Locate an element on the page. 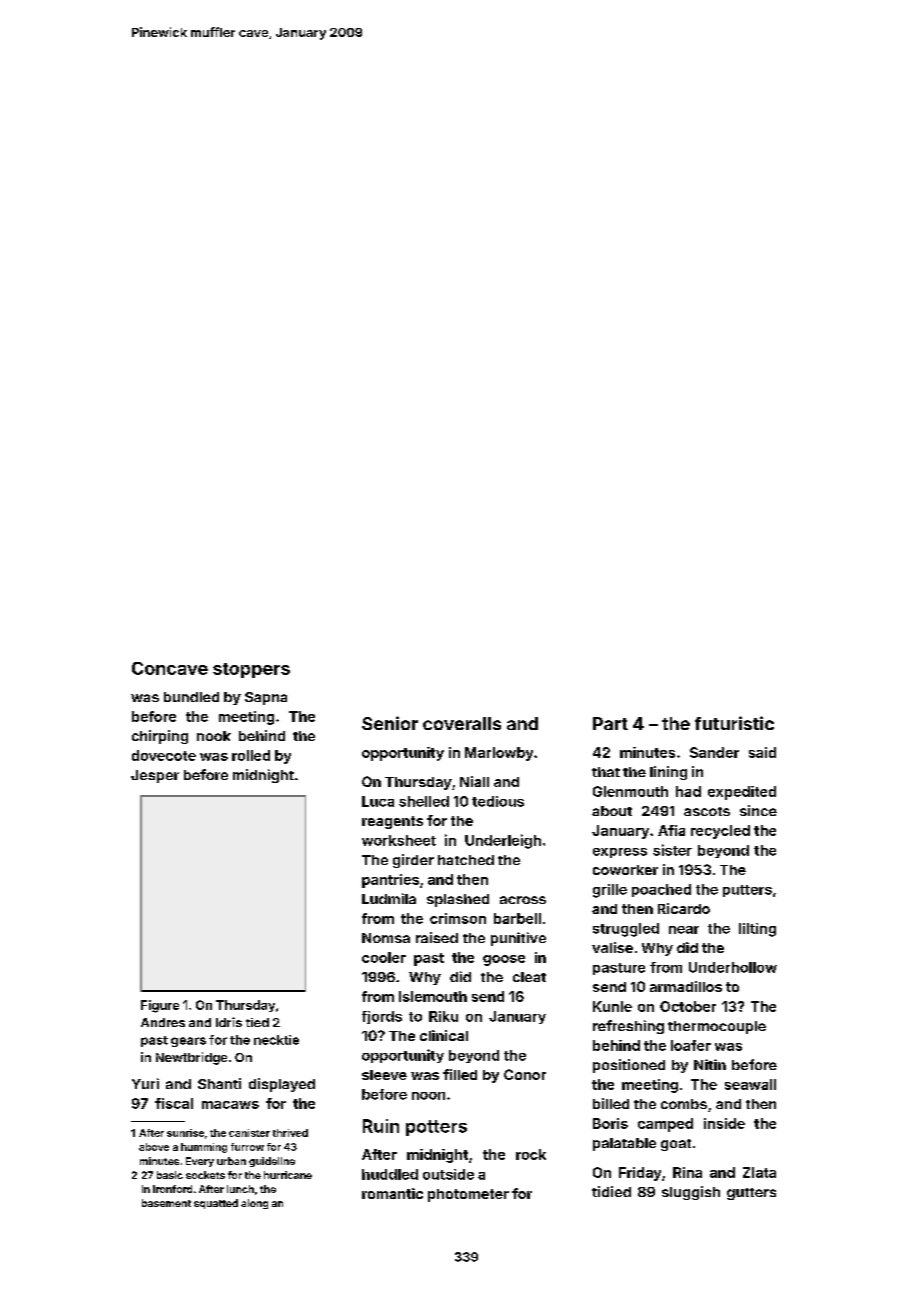 This page has width=908, height=1316. thermocouple is located at coordinates (717, 1027).
